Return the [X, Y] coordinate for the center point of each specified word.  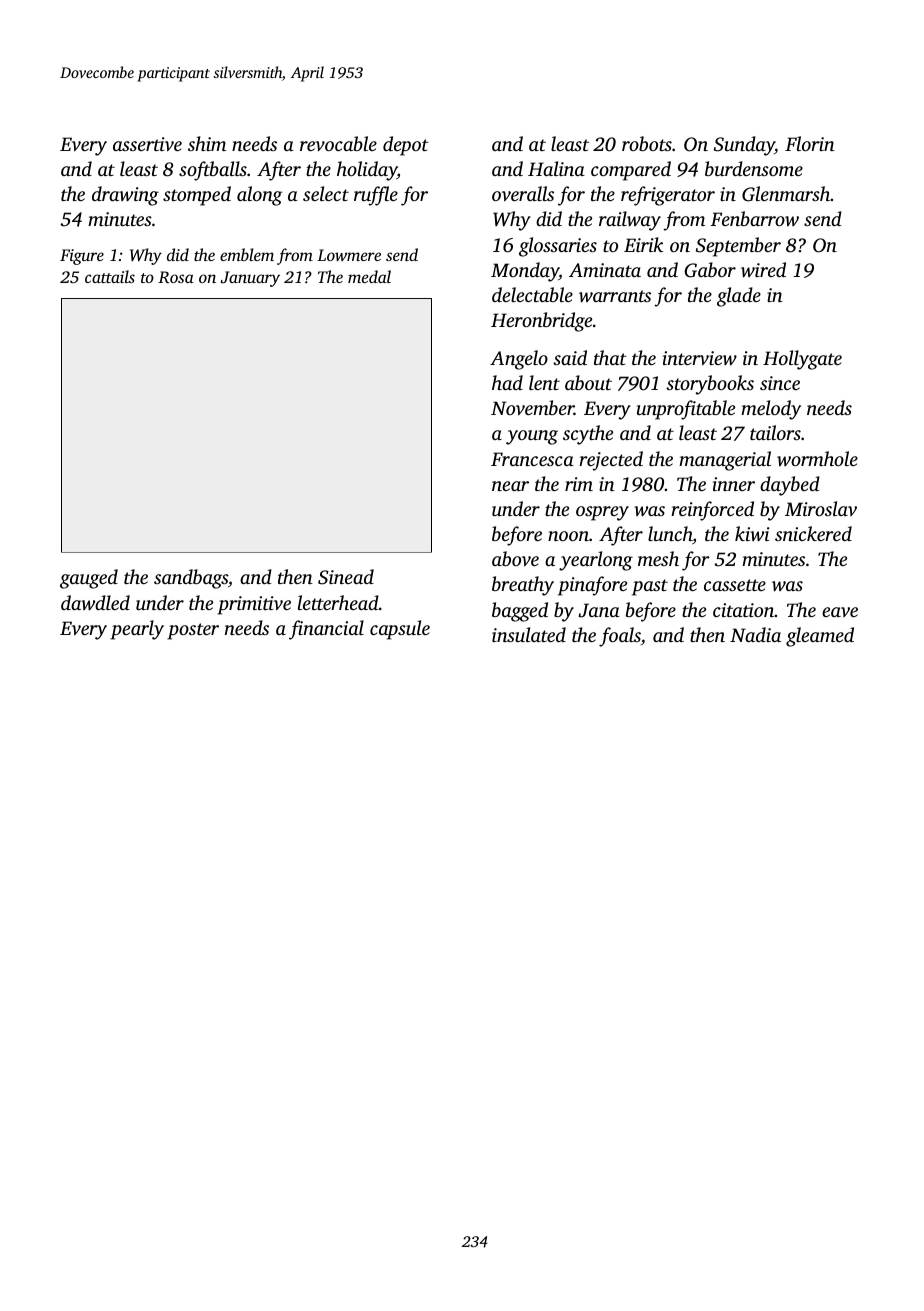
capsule [400, 630]
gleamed [820, 637]
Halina [556, 168]
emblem [247, 254]
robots [647, 143]
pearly [137, 630]
